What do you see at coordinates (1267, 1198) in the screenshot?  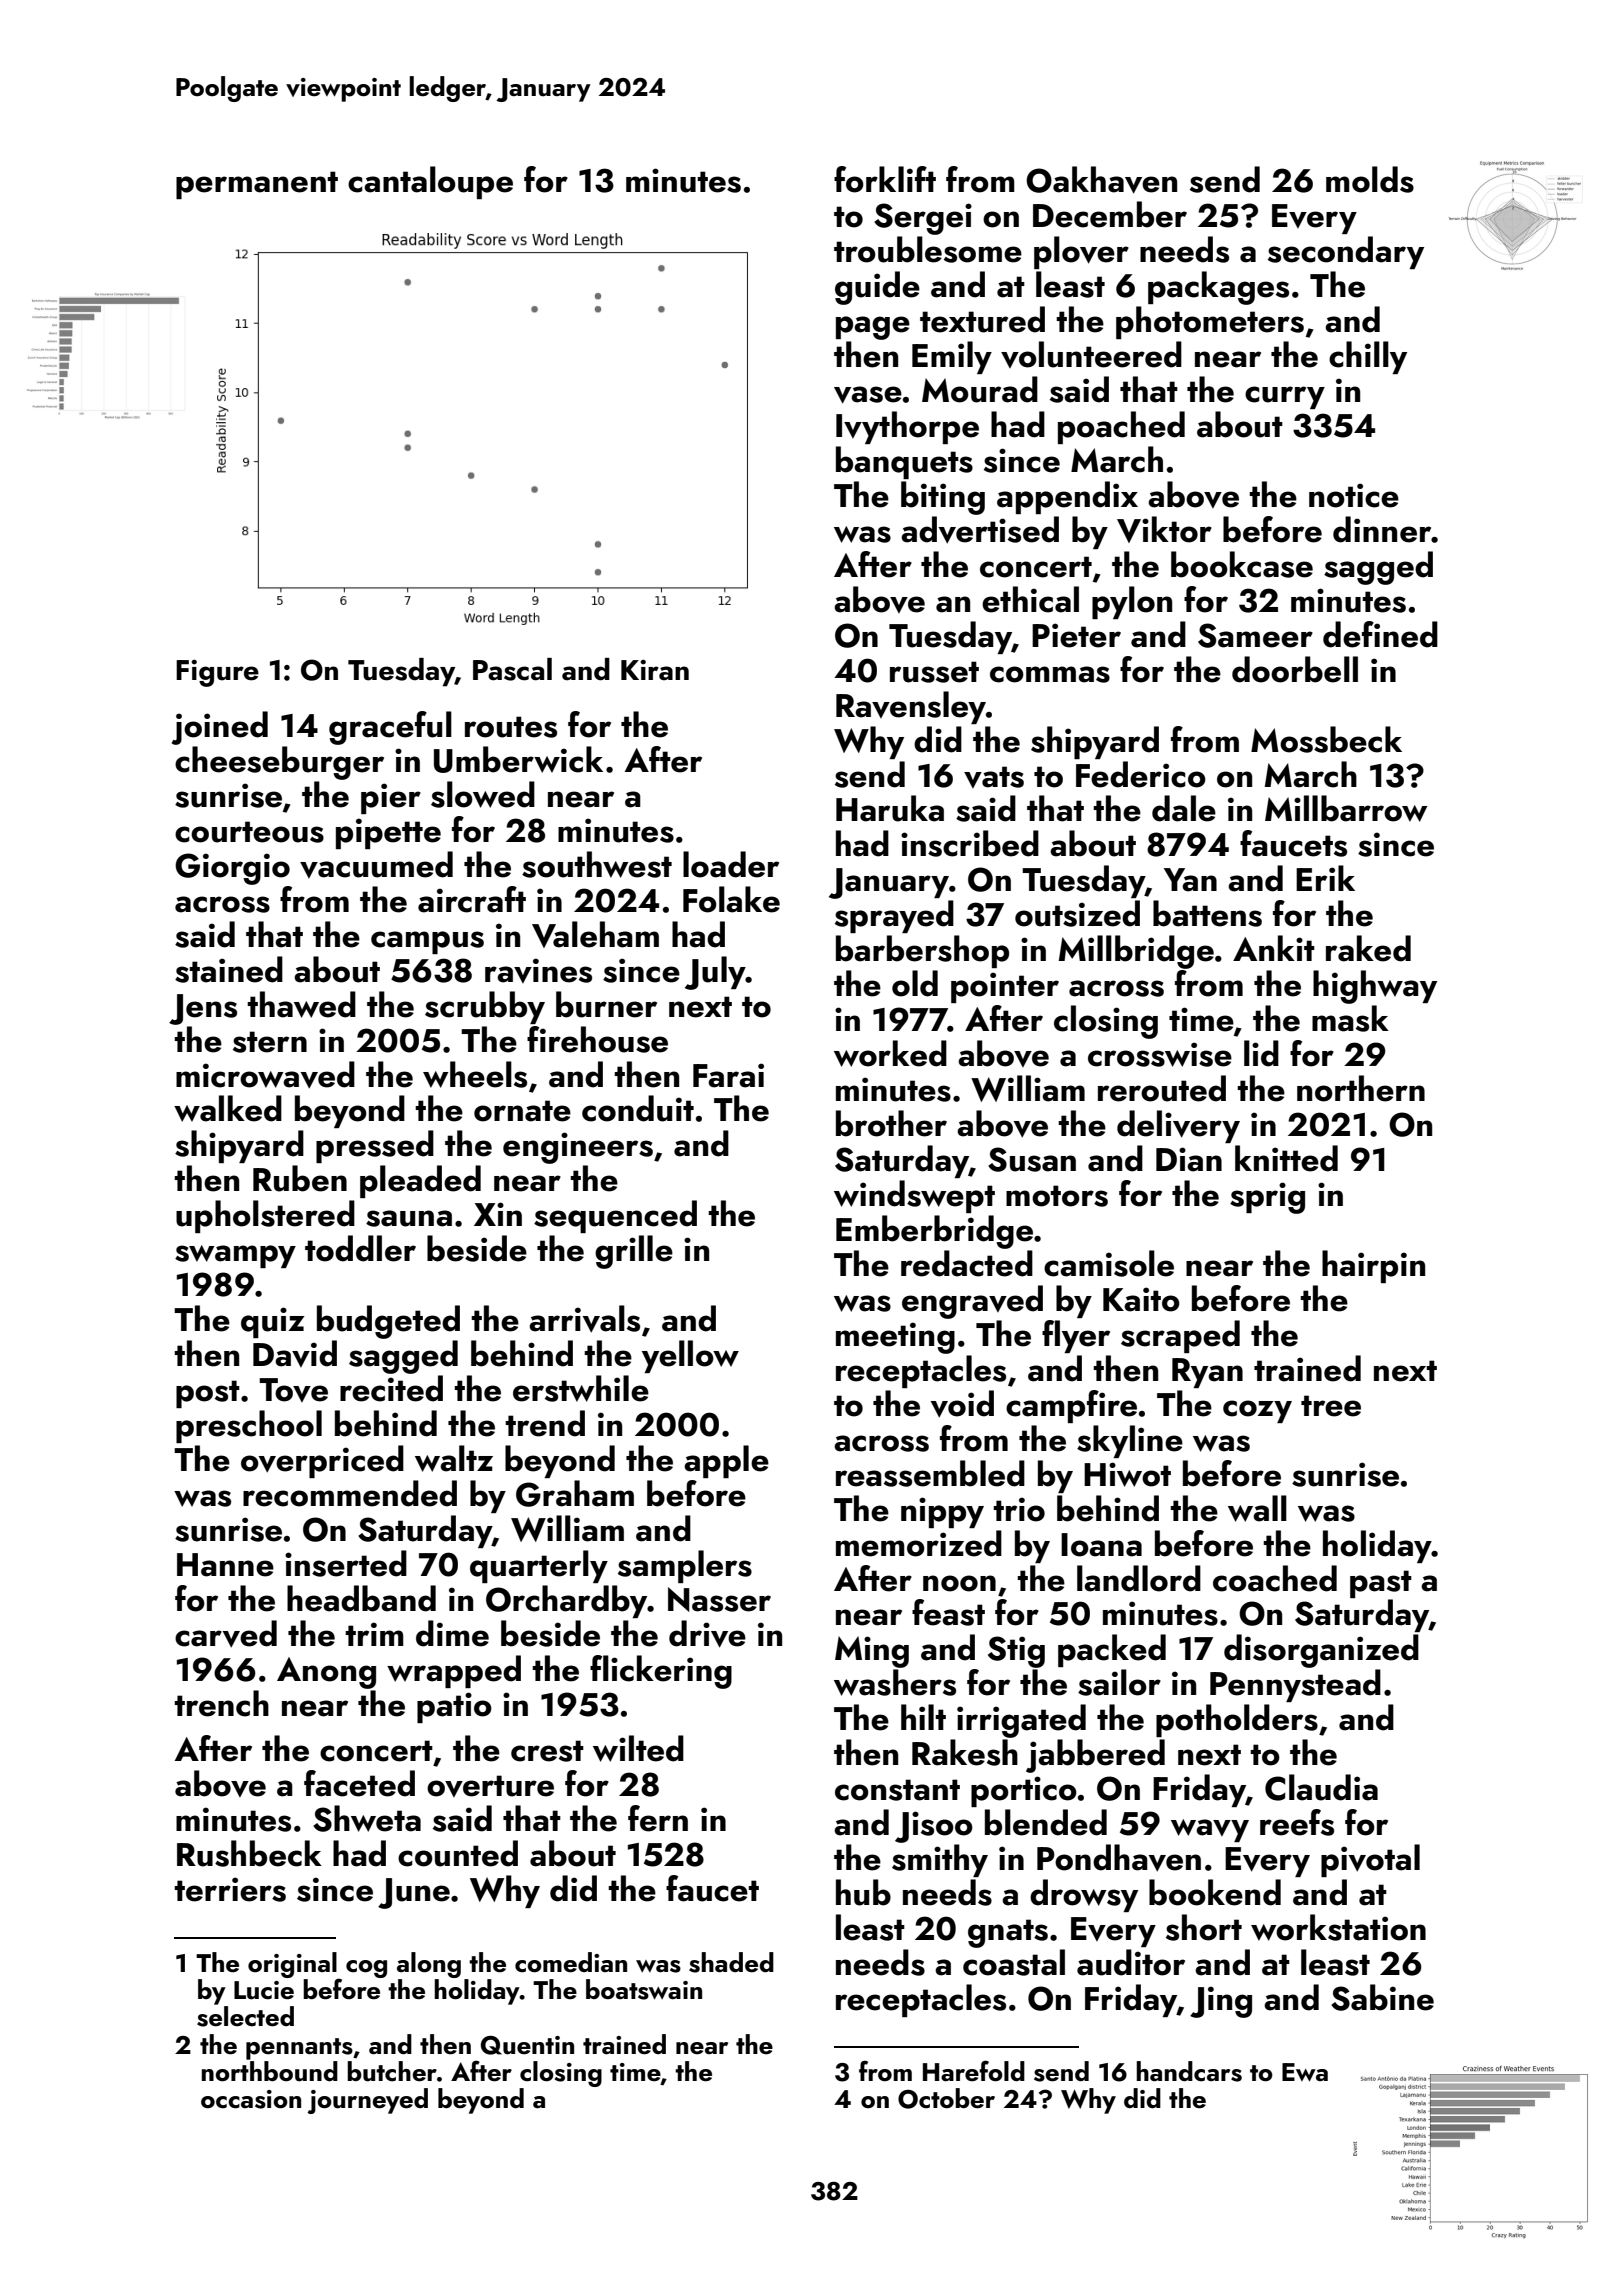 I see `sprig` at bounding box center [1267, 1198].
